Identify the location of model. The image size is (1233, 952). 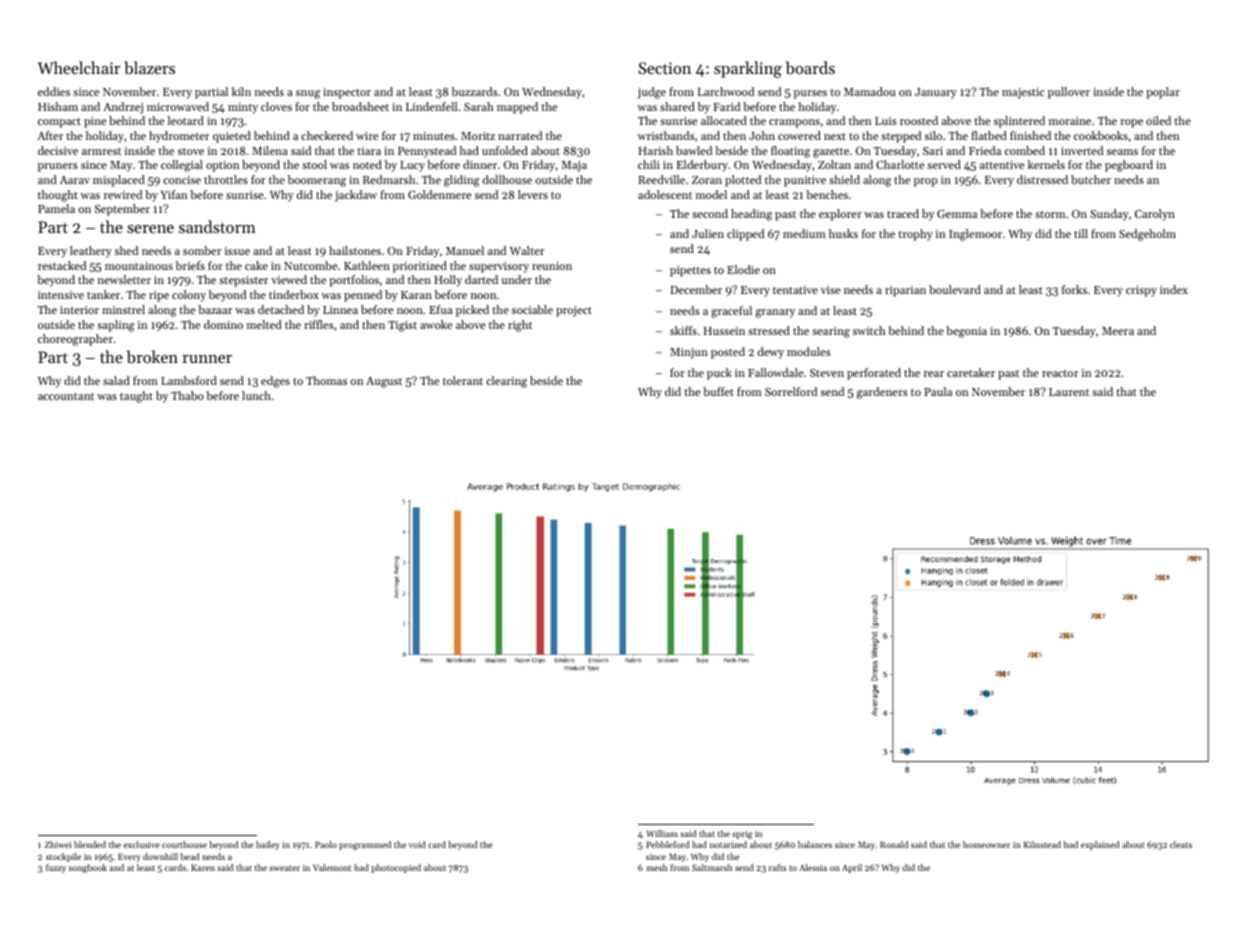
(711, 194).
